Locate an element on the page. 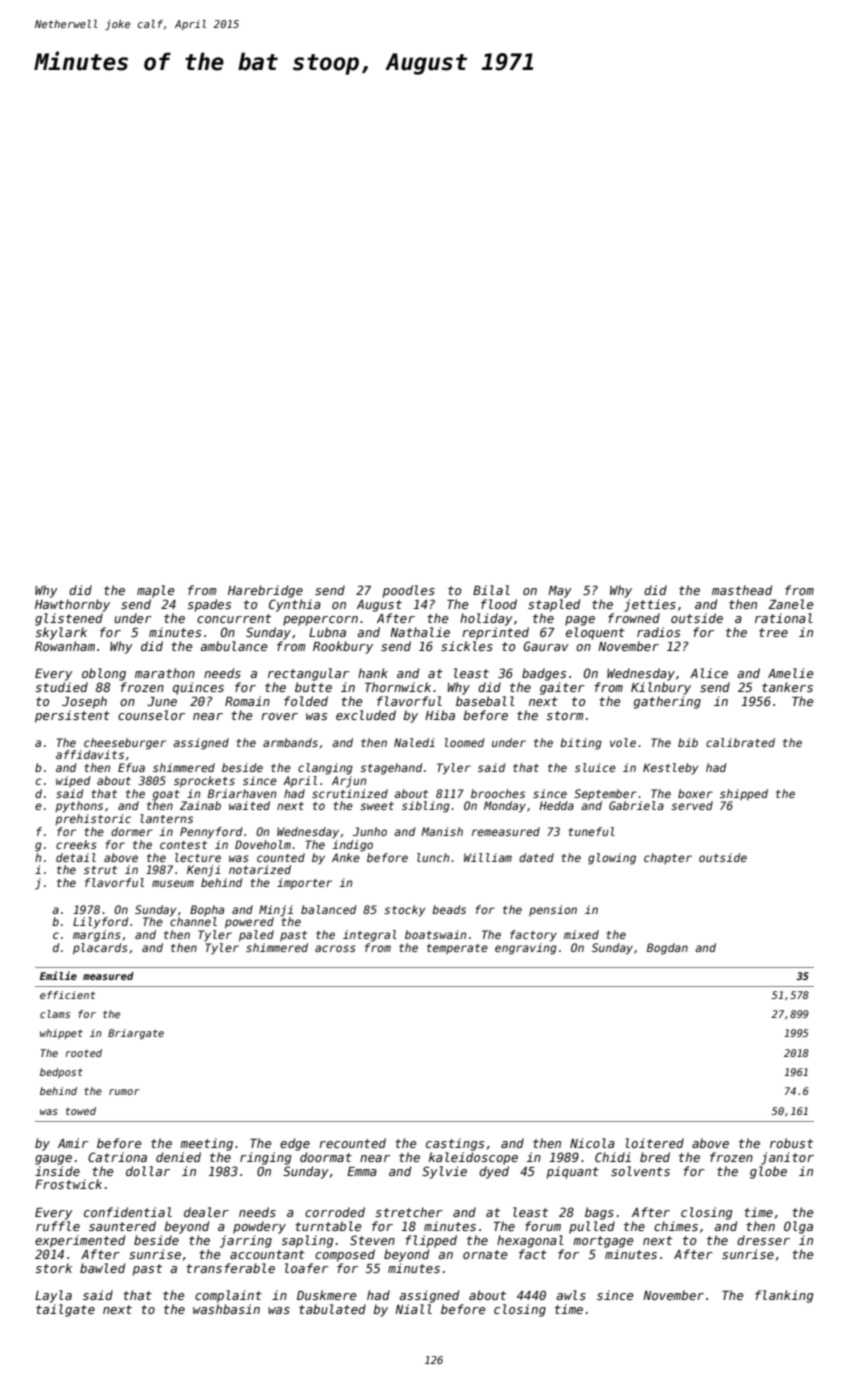  flanking is located at coordinates (784, 1296).
